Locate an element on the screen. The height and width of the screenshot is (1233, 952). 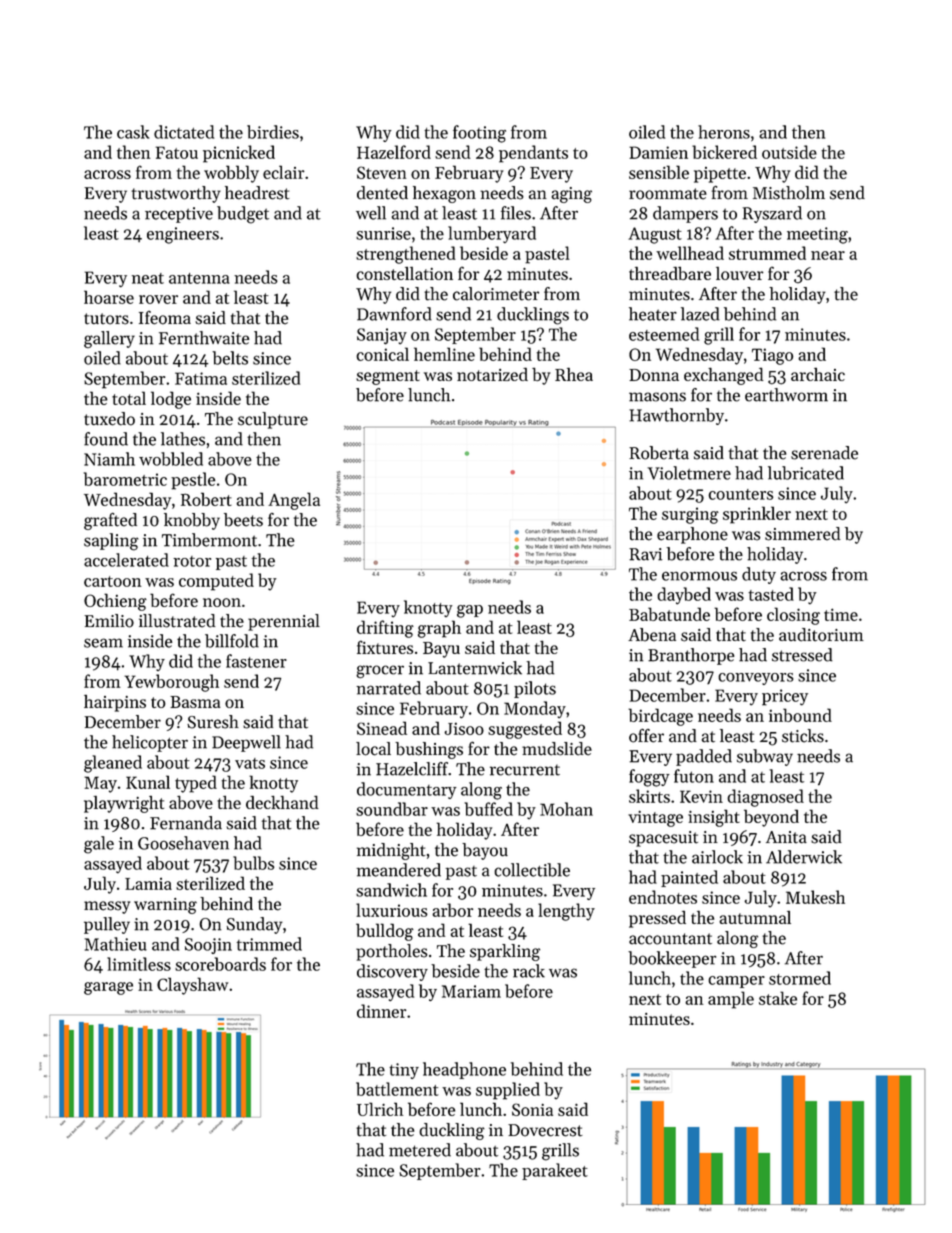
herons is located at coordinates (724, 132).
